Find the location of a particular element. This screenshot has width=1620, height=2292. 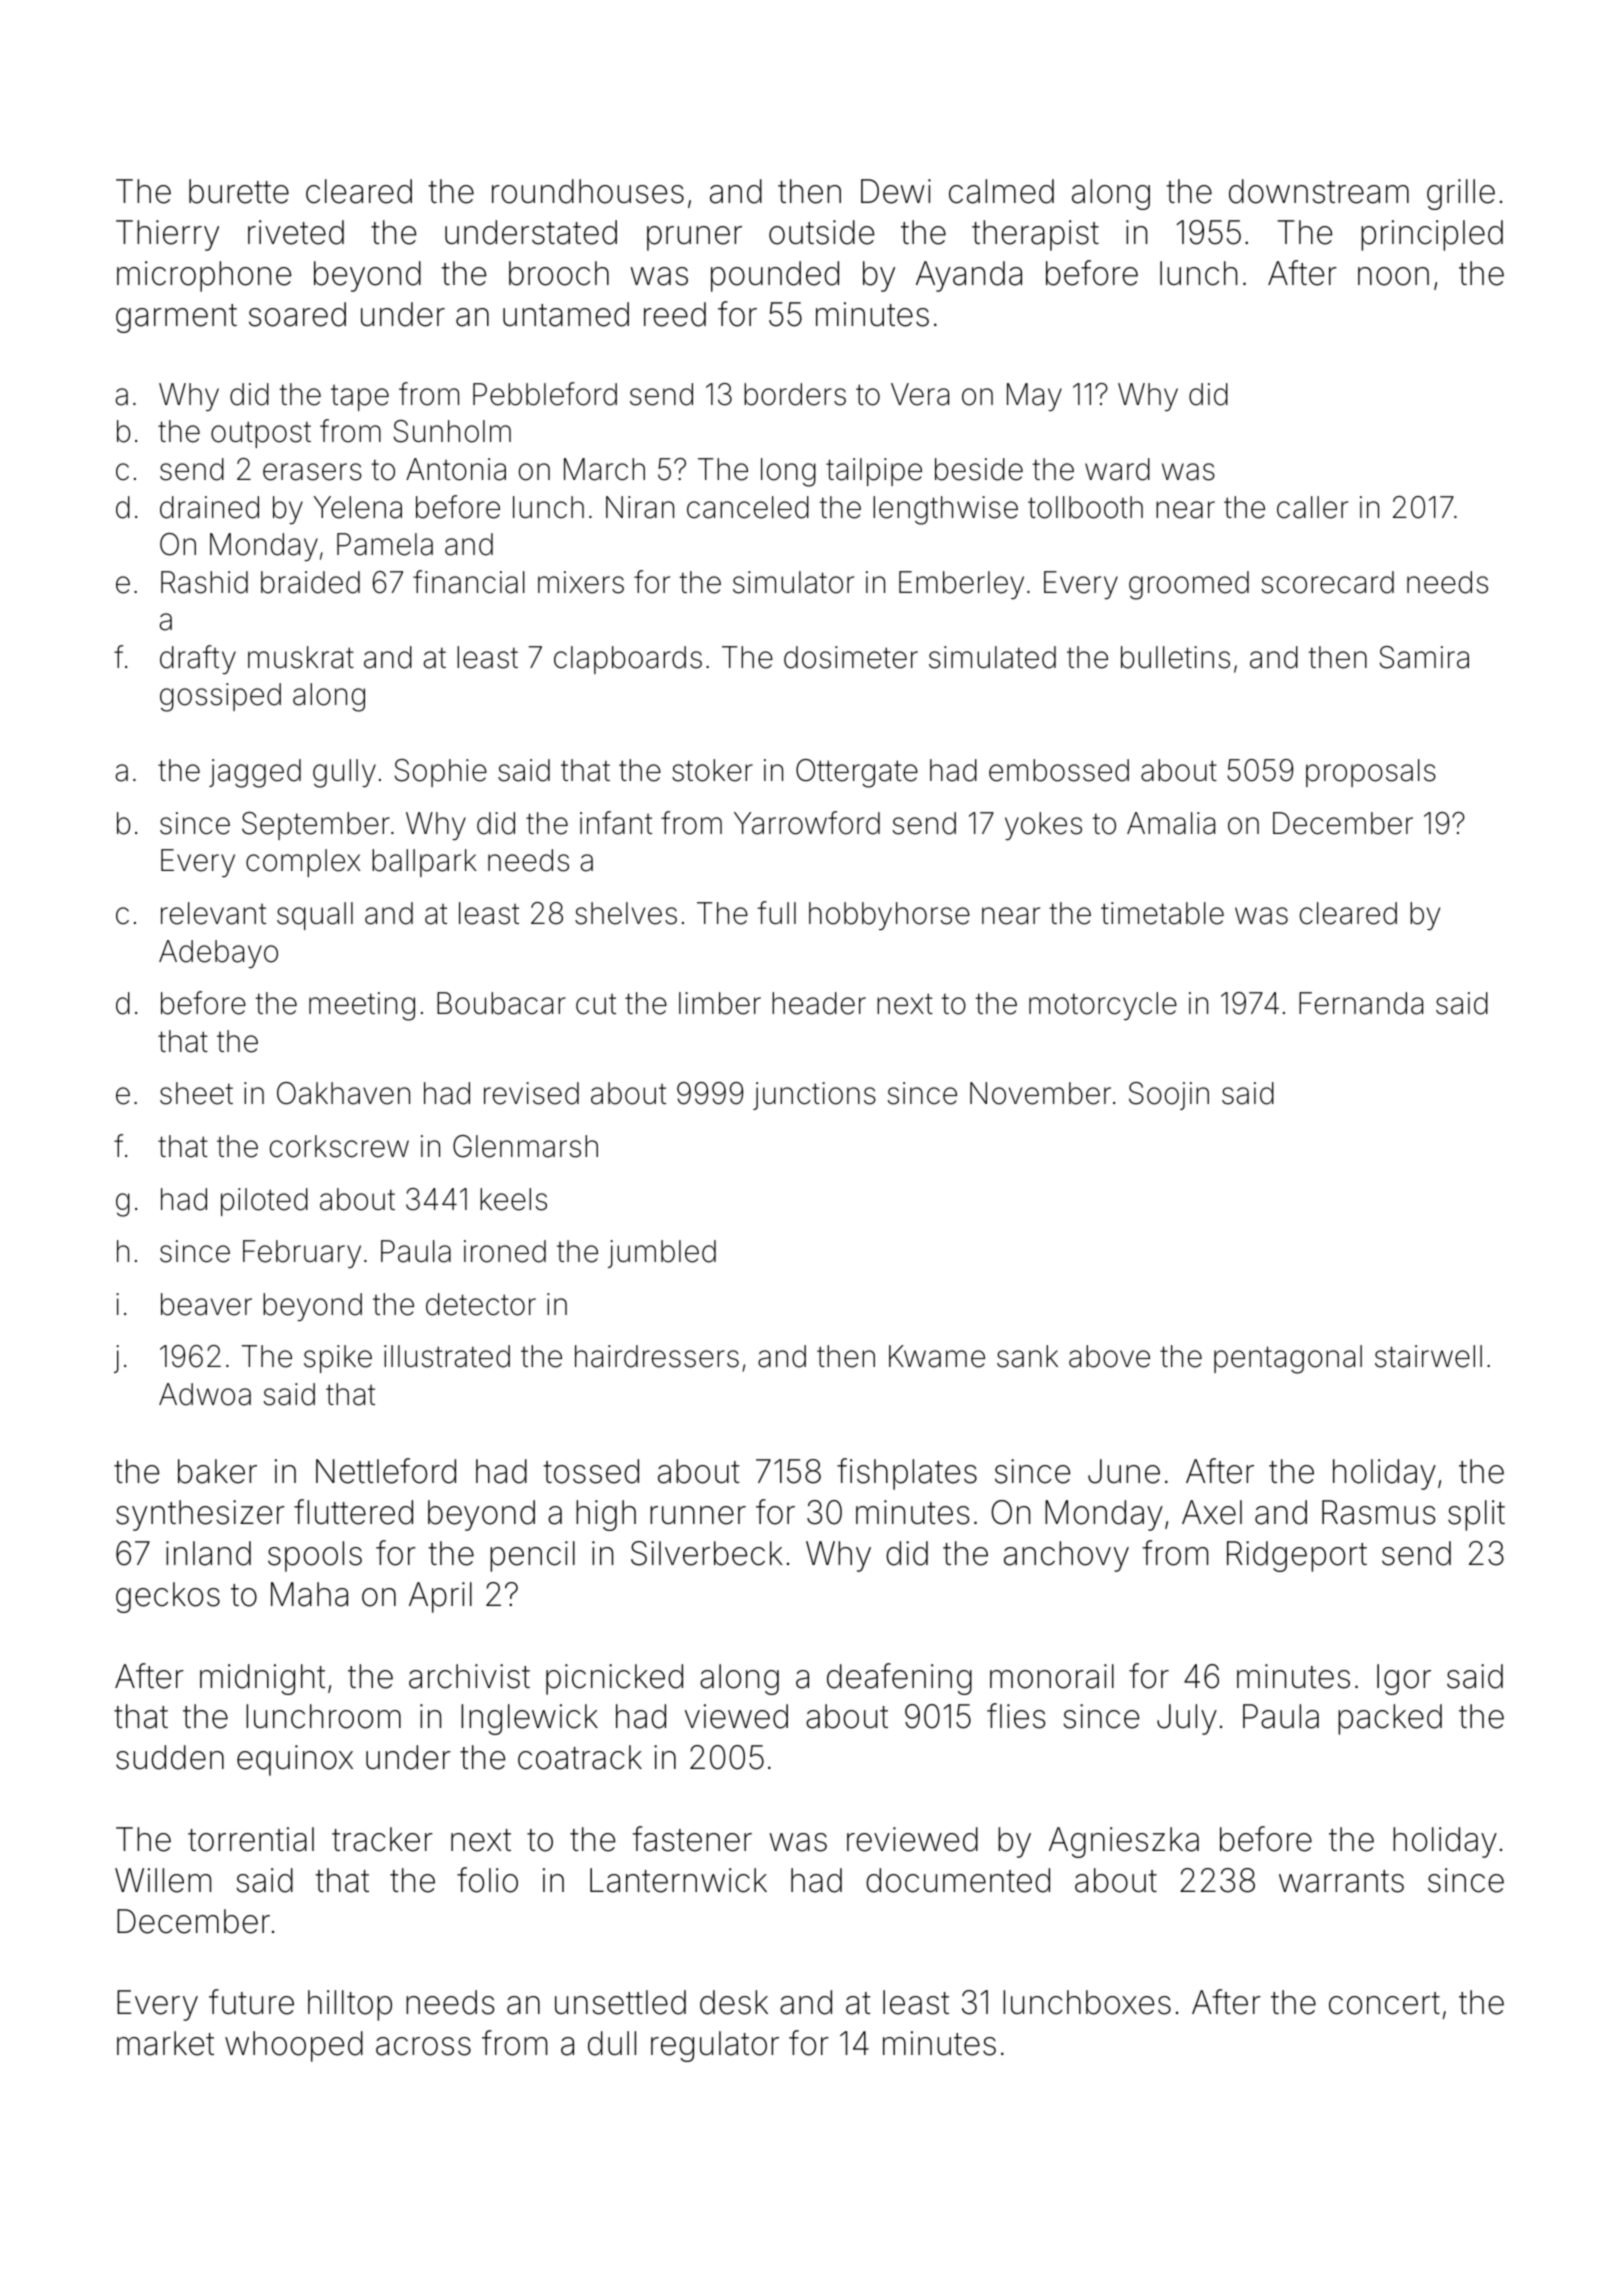

stoker is located at coordinates (712, 770).
